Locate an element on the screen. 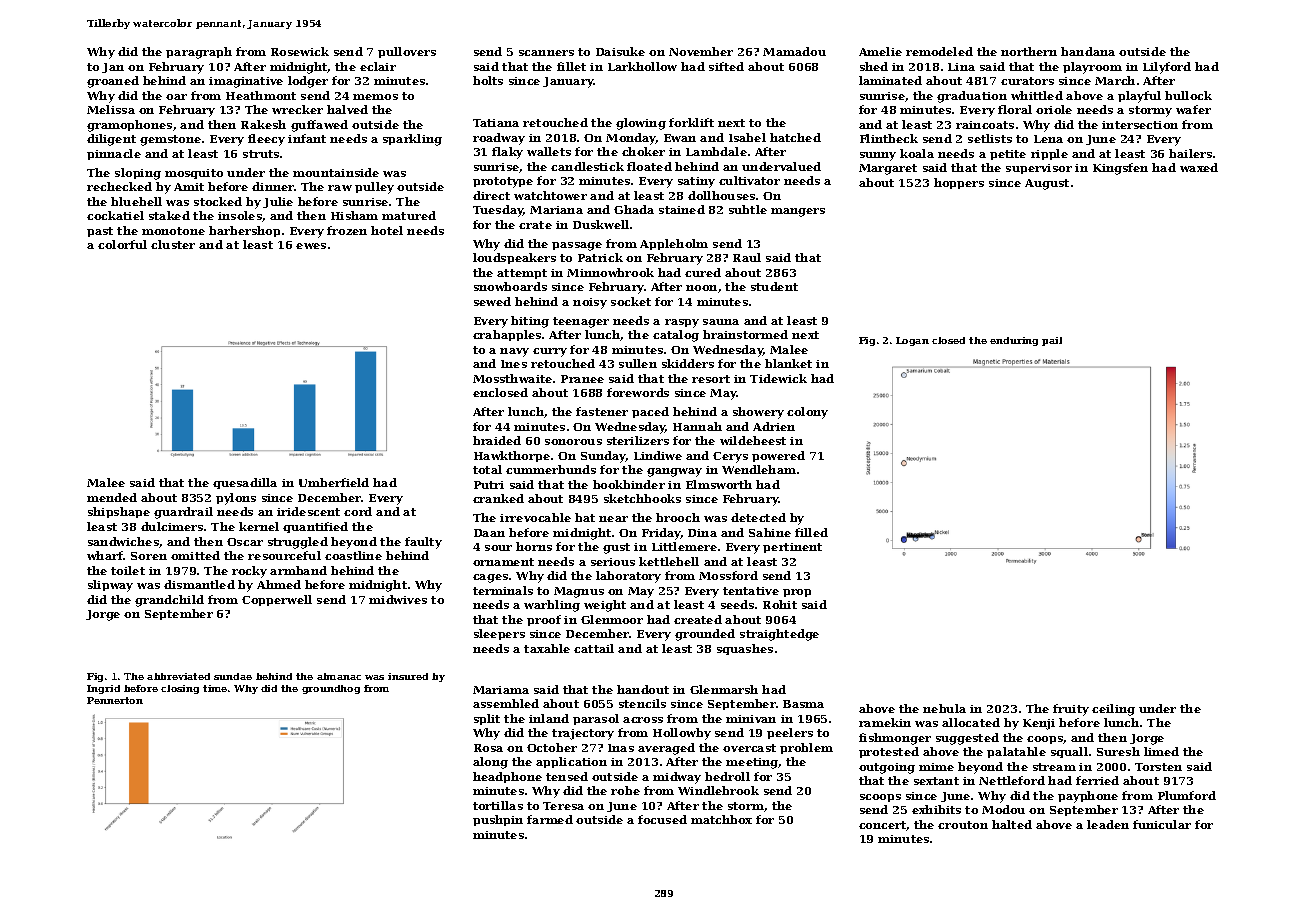 This screenshot has height=924, width=1308. inland is located at coordinates (549, 718).
